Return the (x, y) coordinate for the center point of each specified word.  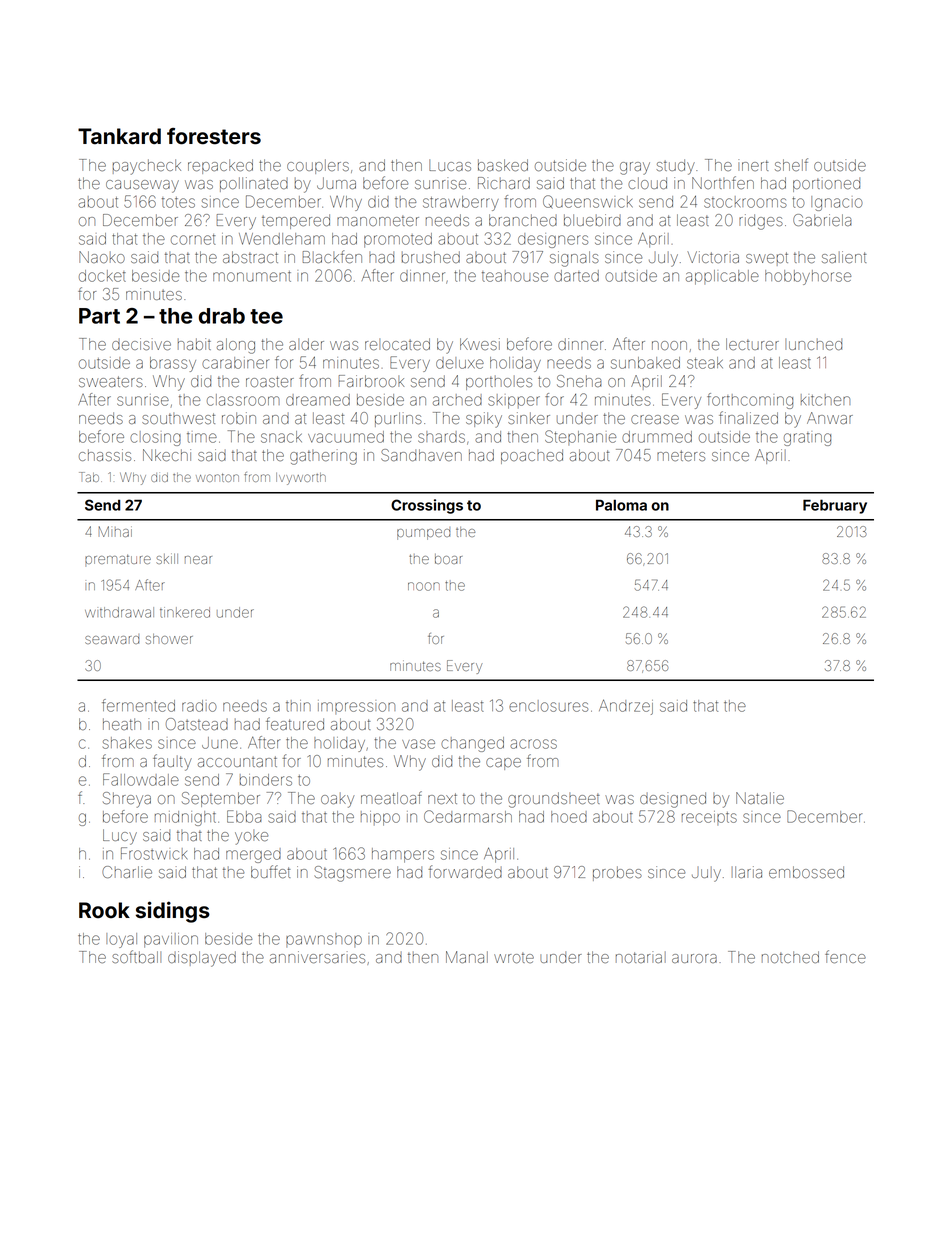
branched (523, 220)
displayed (202, 959)
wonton (217, 478)
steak (705, 363)
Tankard (119, 136)
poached (532, 456)
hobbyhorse (808, 277)
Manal (467, 957)
